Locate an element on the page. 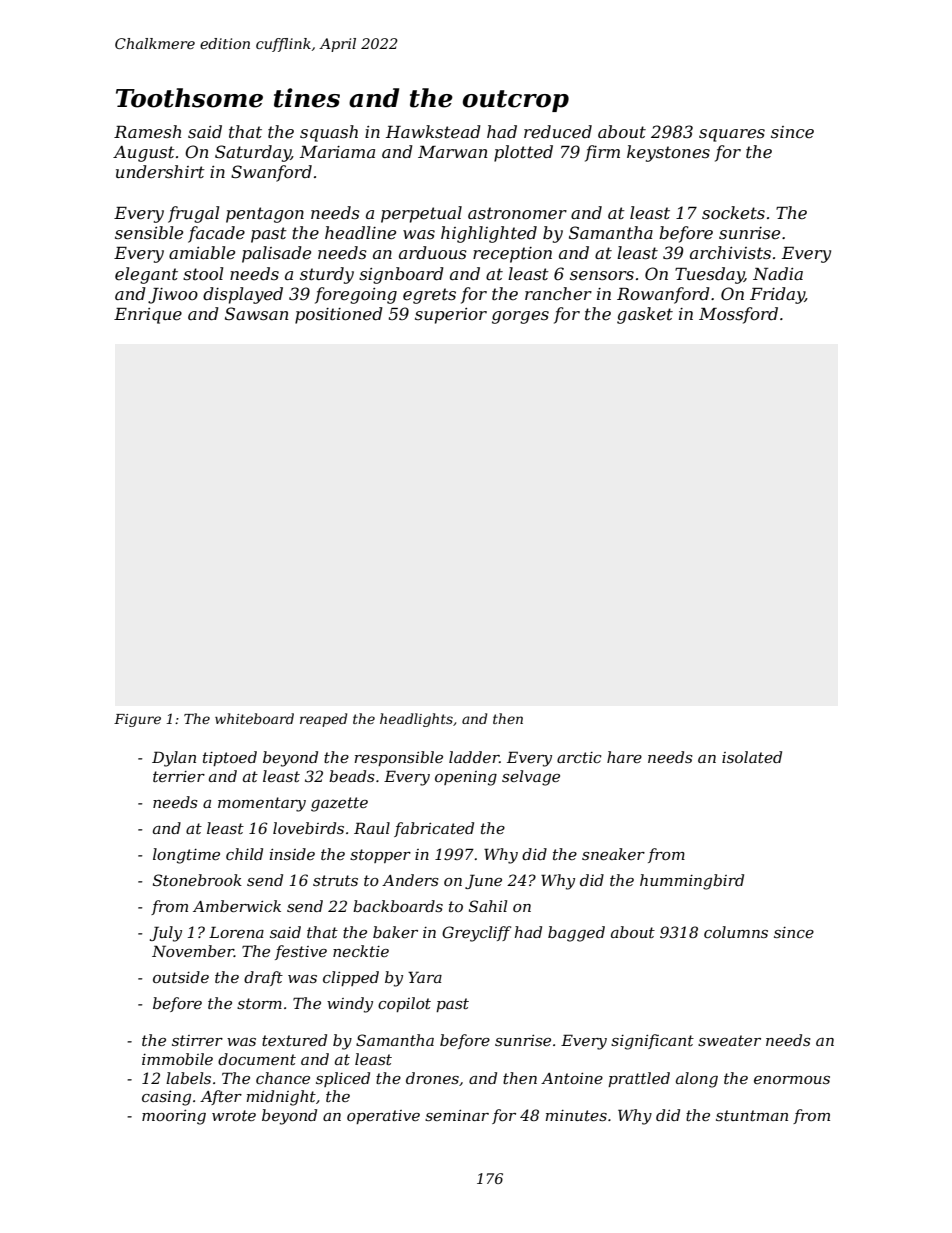 This page has width=952, height=1233. Anders is located at coordinates (410, 880).
